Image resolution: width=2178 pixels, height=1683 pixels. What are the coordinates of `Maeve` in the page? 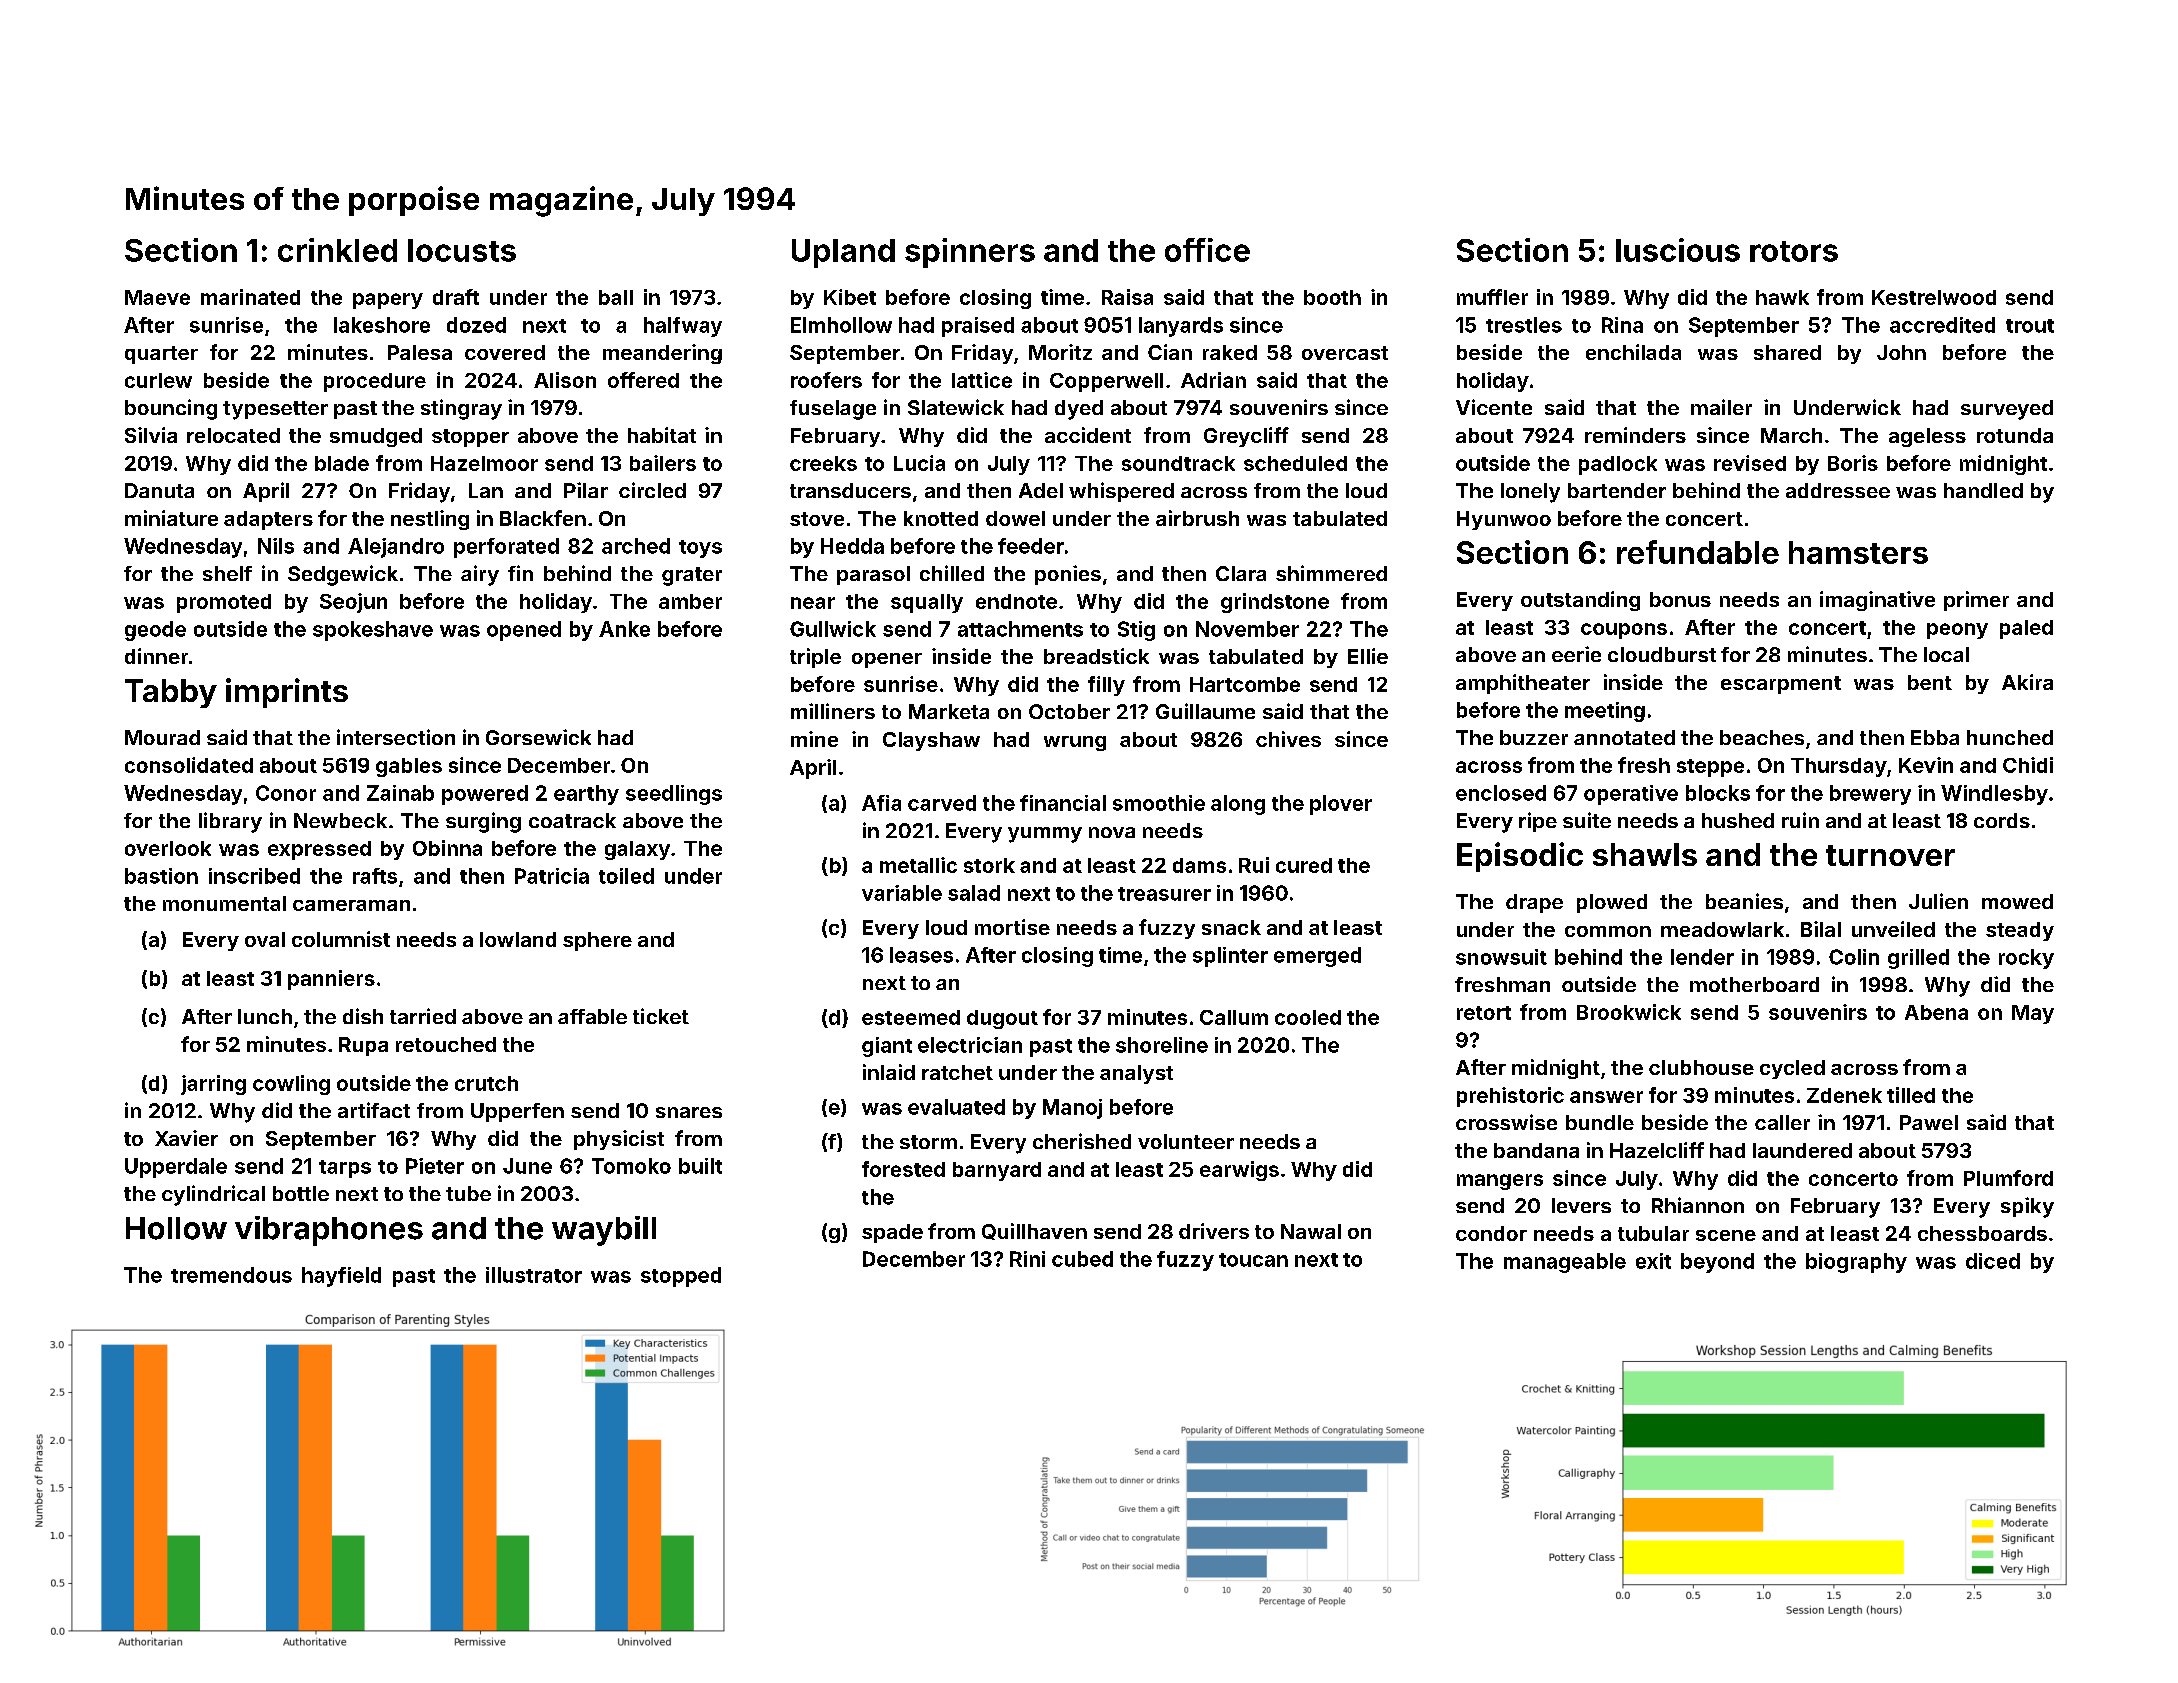 It's located at (157, 297).
